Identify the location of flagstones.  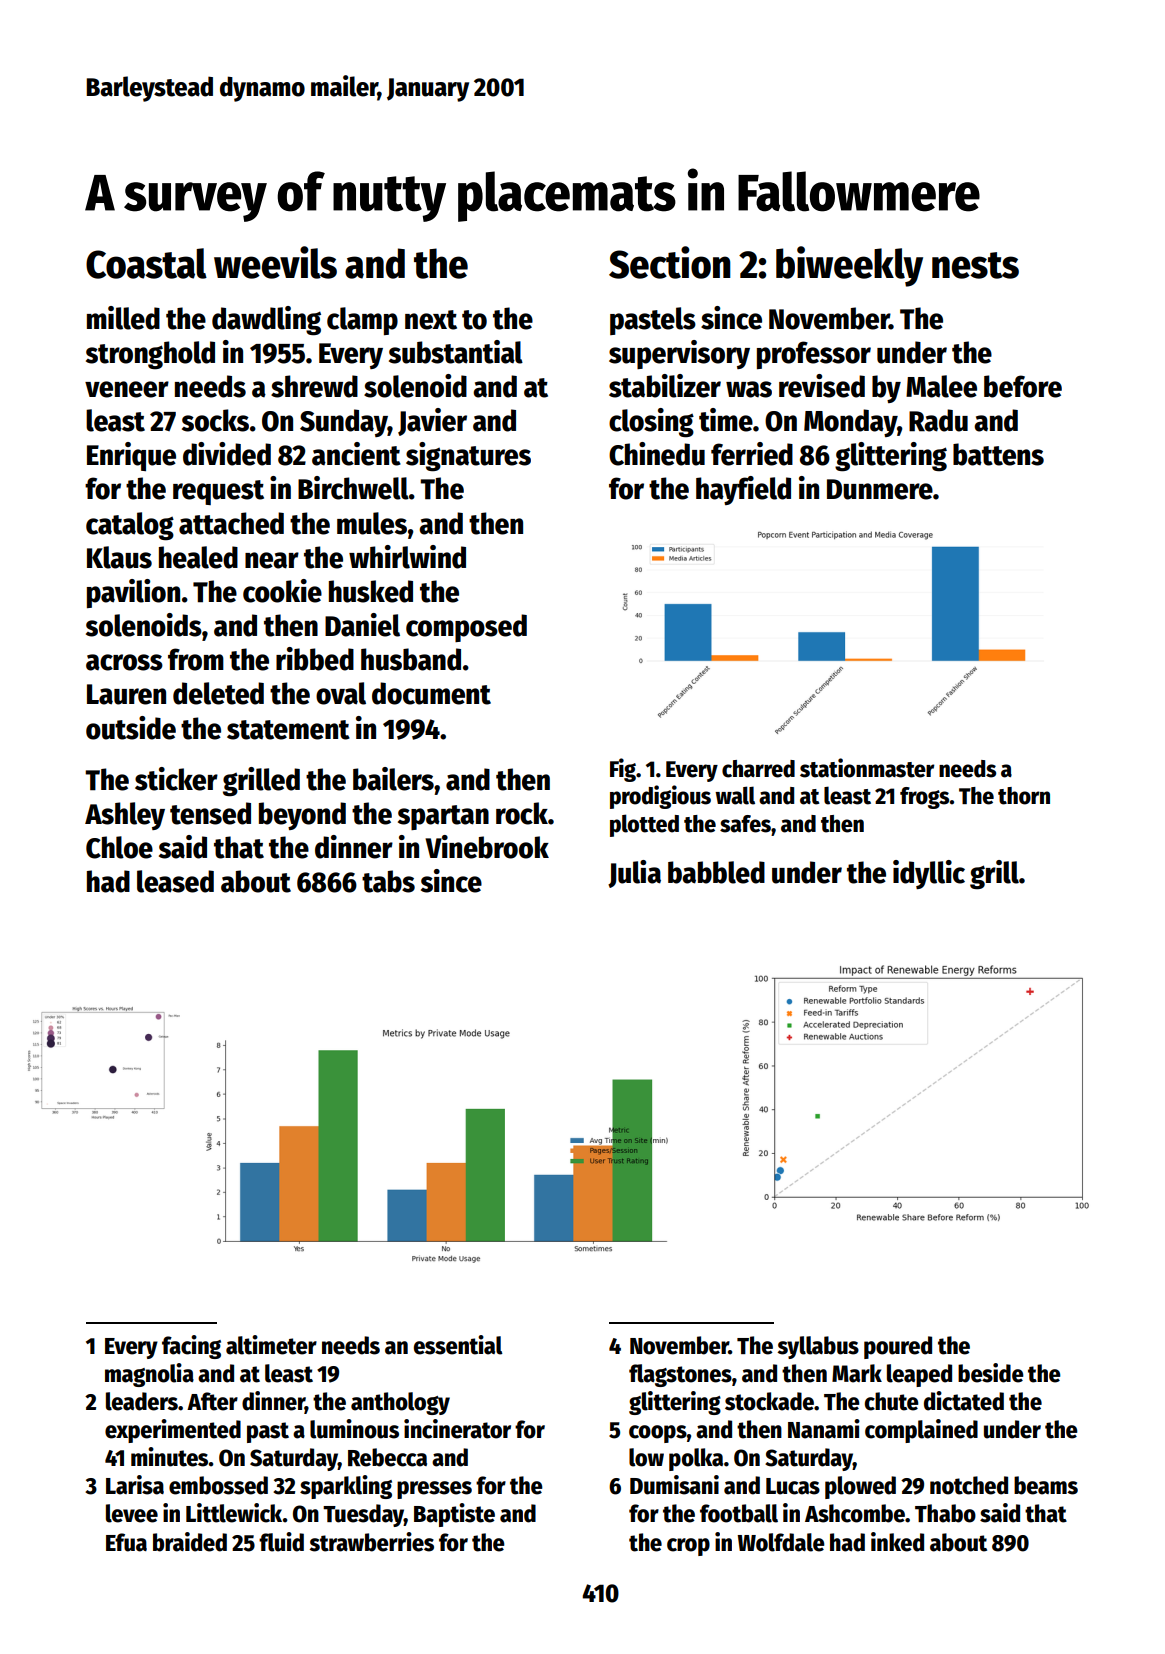
(680, 1375).
